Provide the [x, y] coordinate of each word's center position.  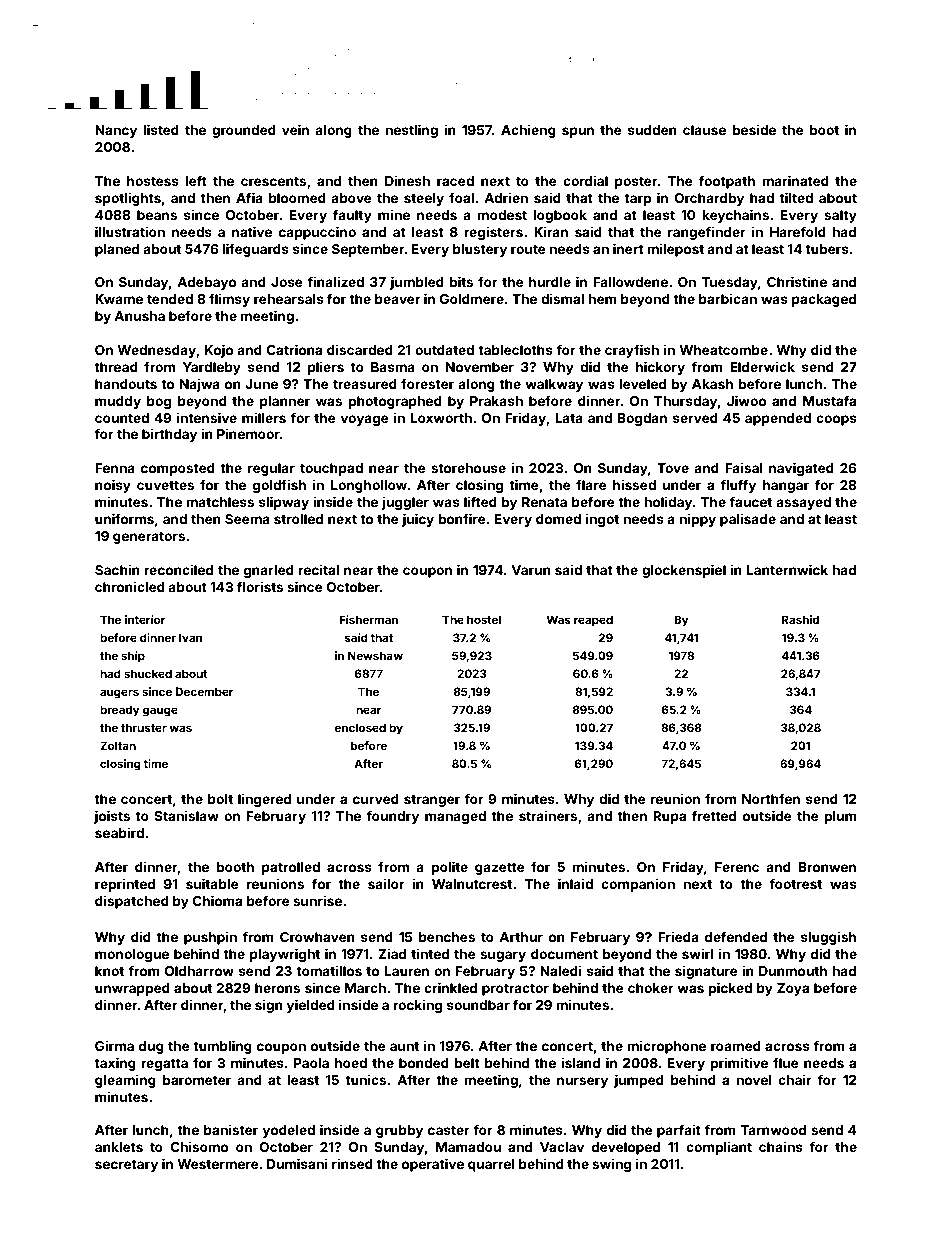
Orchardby [709, 199]
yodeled [289, 1131]
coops [836, 420]
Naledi [561, 970]
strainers [548, 815]
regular [271, 469]
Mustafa [829, 400]
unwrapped [132, 989]
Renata [544, 502]
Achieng [528, 131]
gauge [160, 712]
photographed [395, 402]
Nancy [116, 131]
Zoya [793, 989]
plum [840, 817]
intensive [207, 417]
